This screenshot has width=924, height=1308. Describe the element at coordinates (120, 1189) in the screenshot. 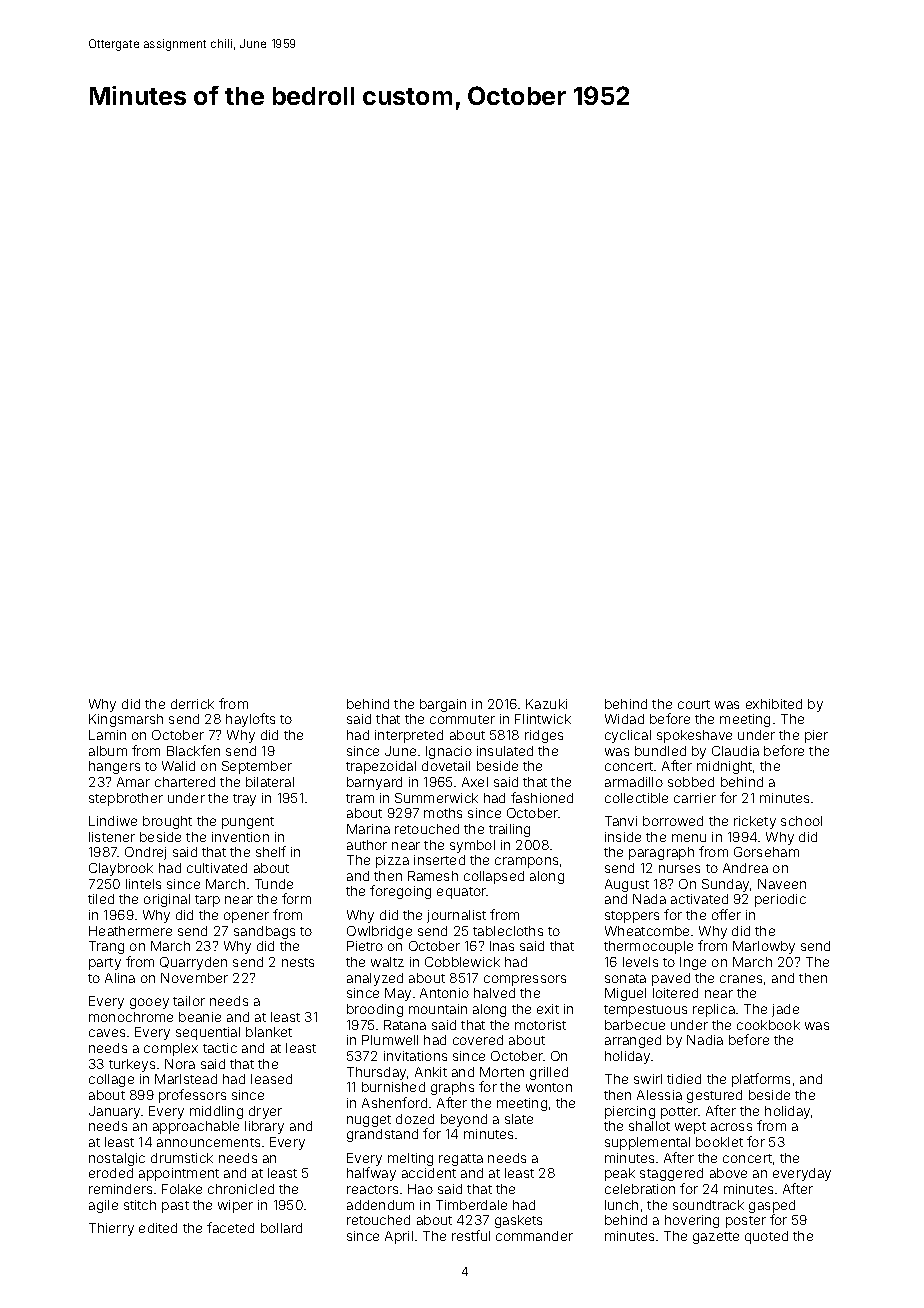

I see `reminders` at that location.
